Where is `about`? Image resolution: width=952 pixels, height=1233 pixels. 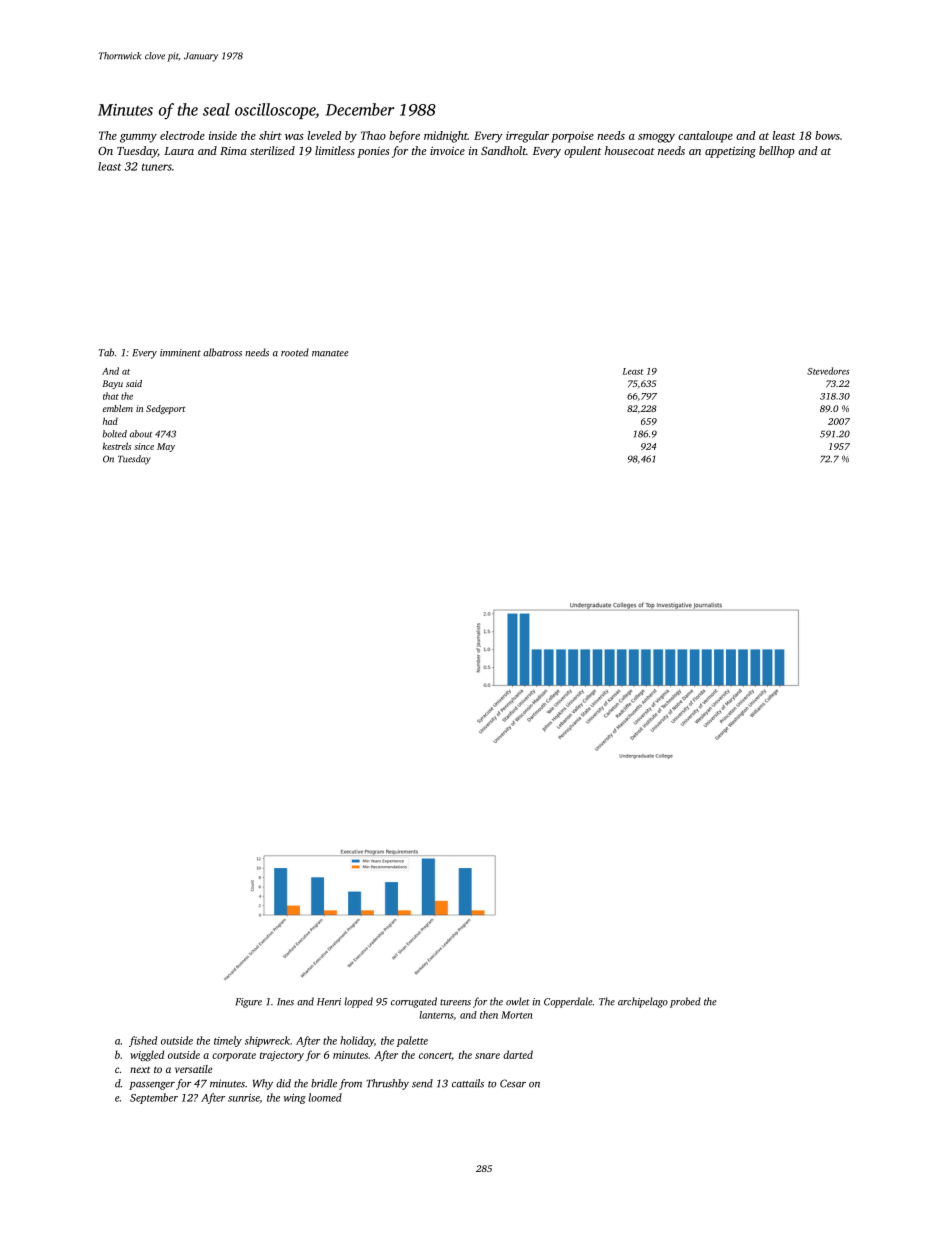
about is located at coordinates (141, 434).
